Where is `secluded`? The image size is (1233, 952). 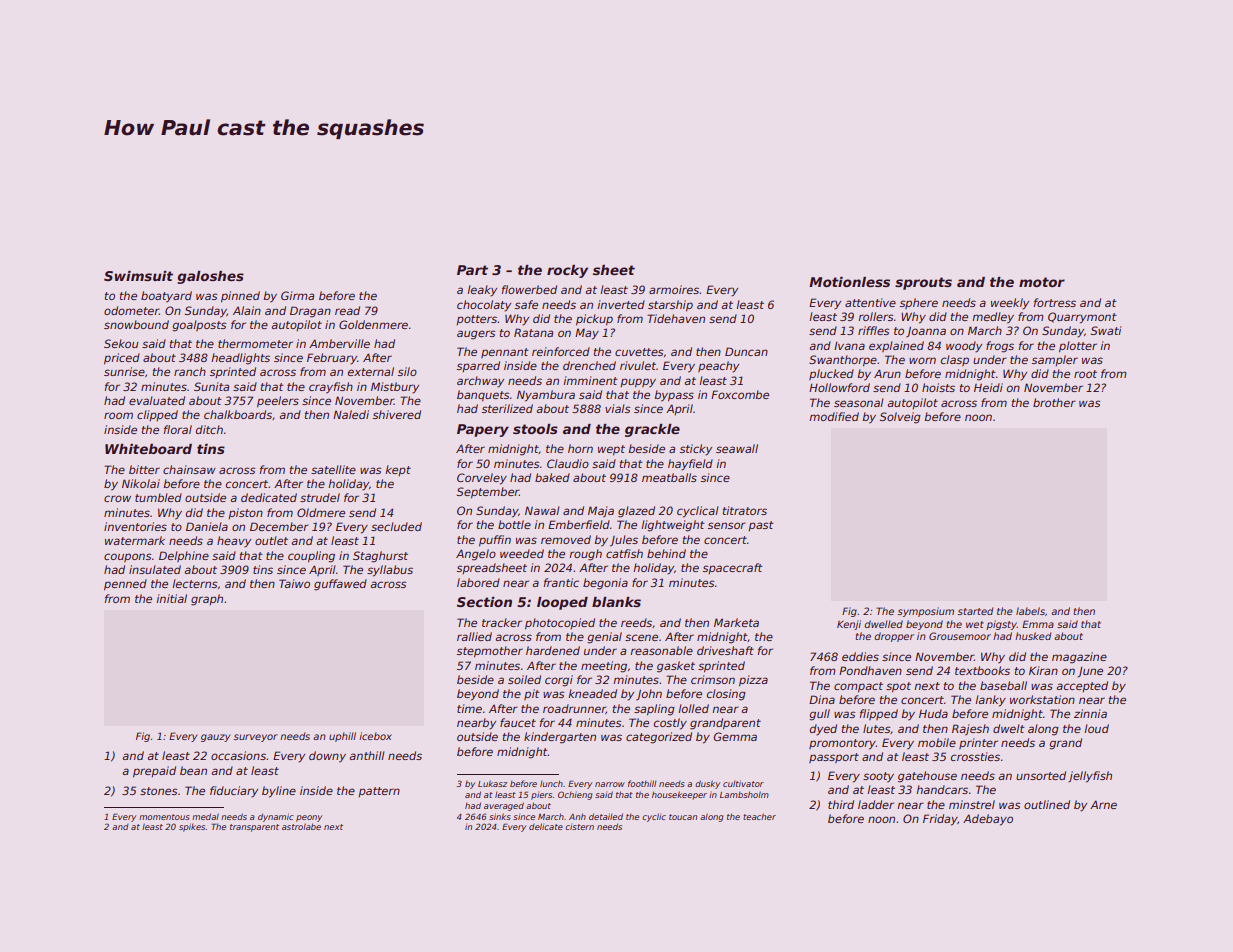
secluded is located at coordinates (396, 526).
